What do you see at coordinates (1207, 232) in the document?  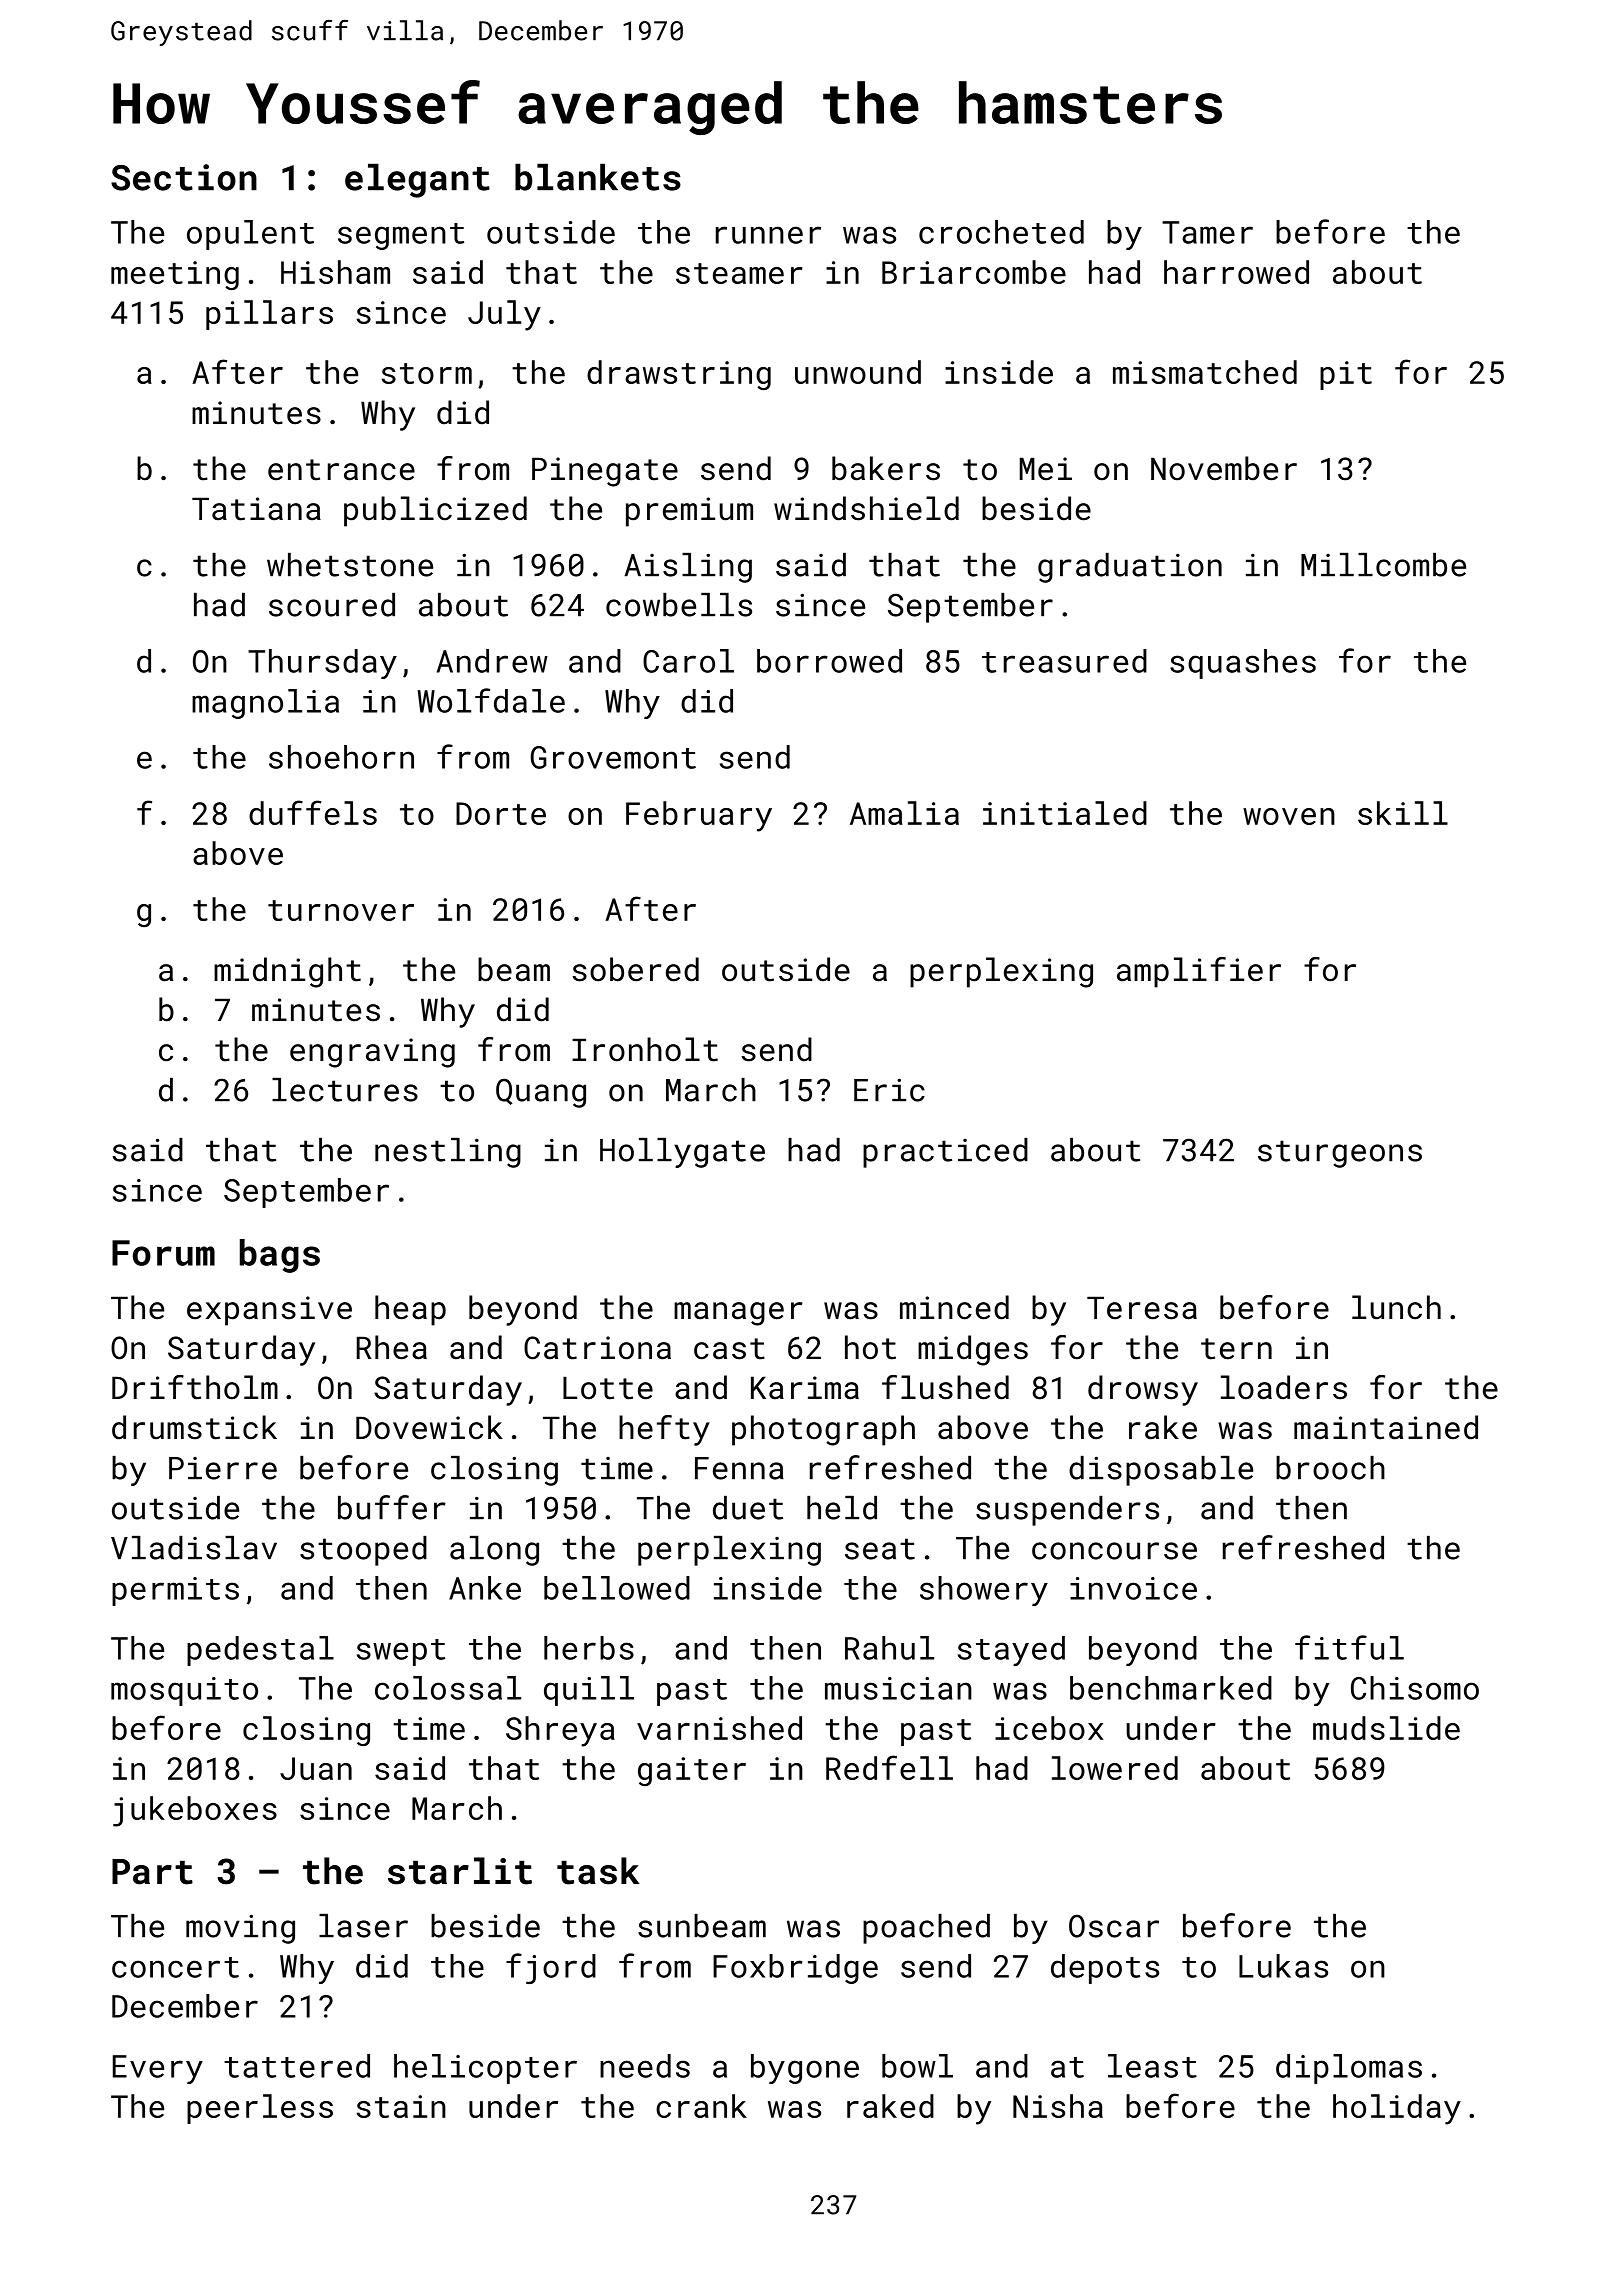 I see `Tamer` at bounding box center [1207, 232].
